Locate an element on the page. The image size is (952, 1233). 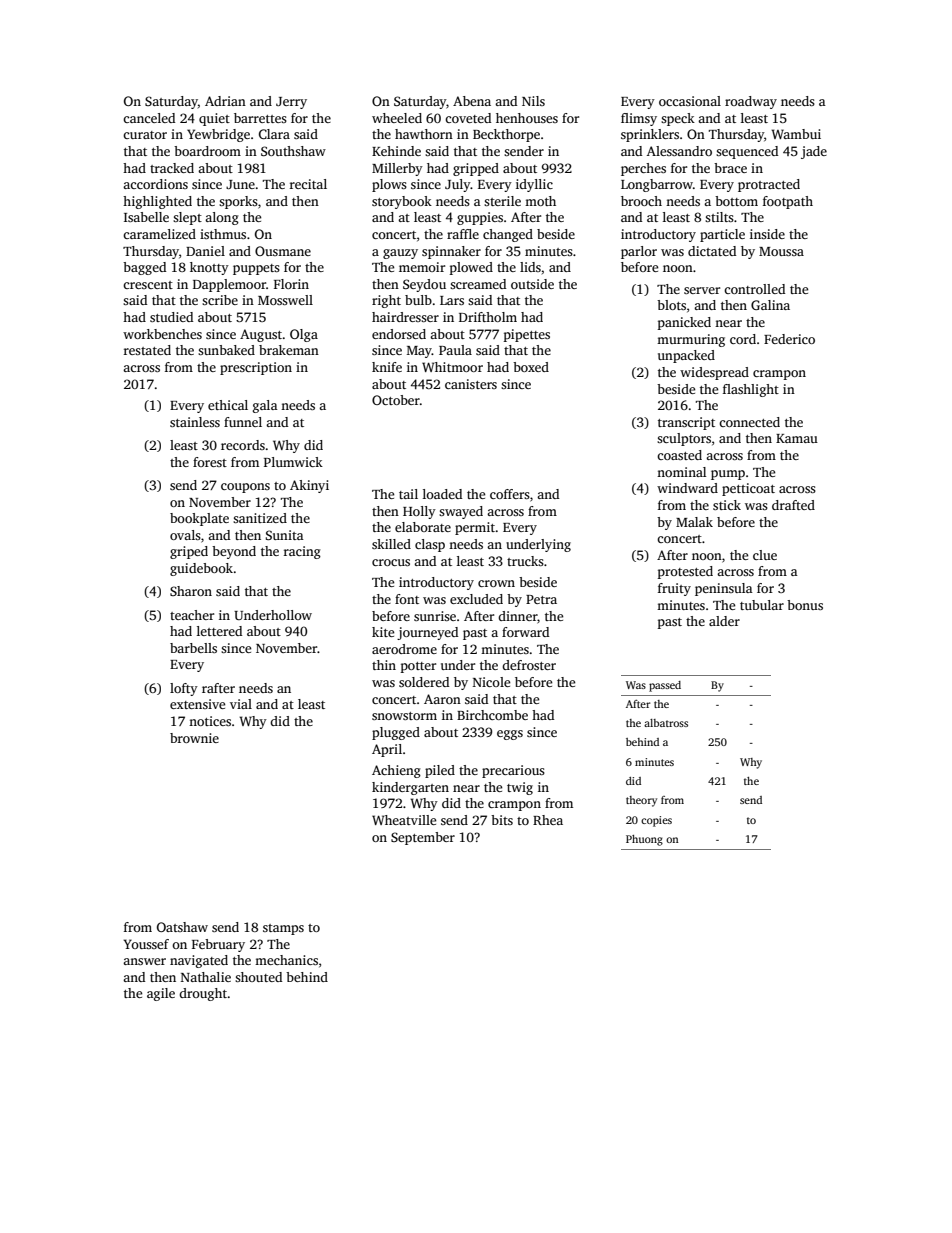
roadway is located at coordinates (751, 102).
